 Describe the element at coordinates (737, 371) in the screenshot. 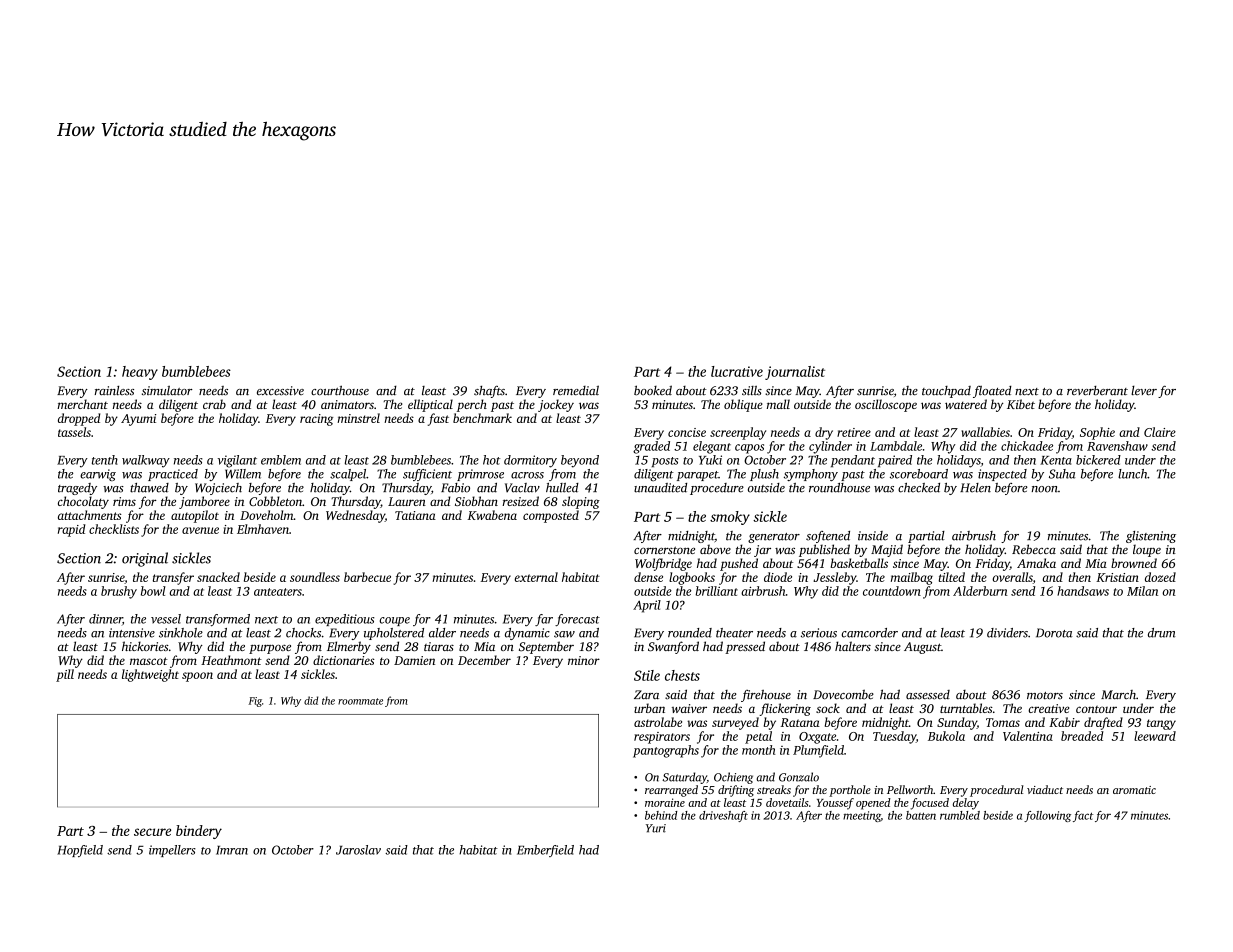

I see `lucrative` at that location.
